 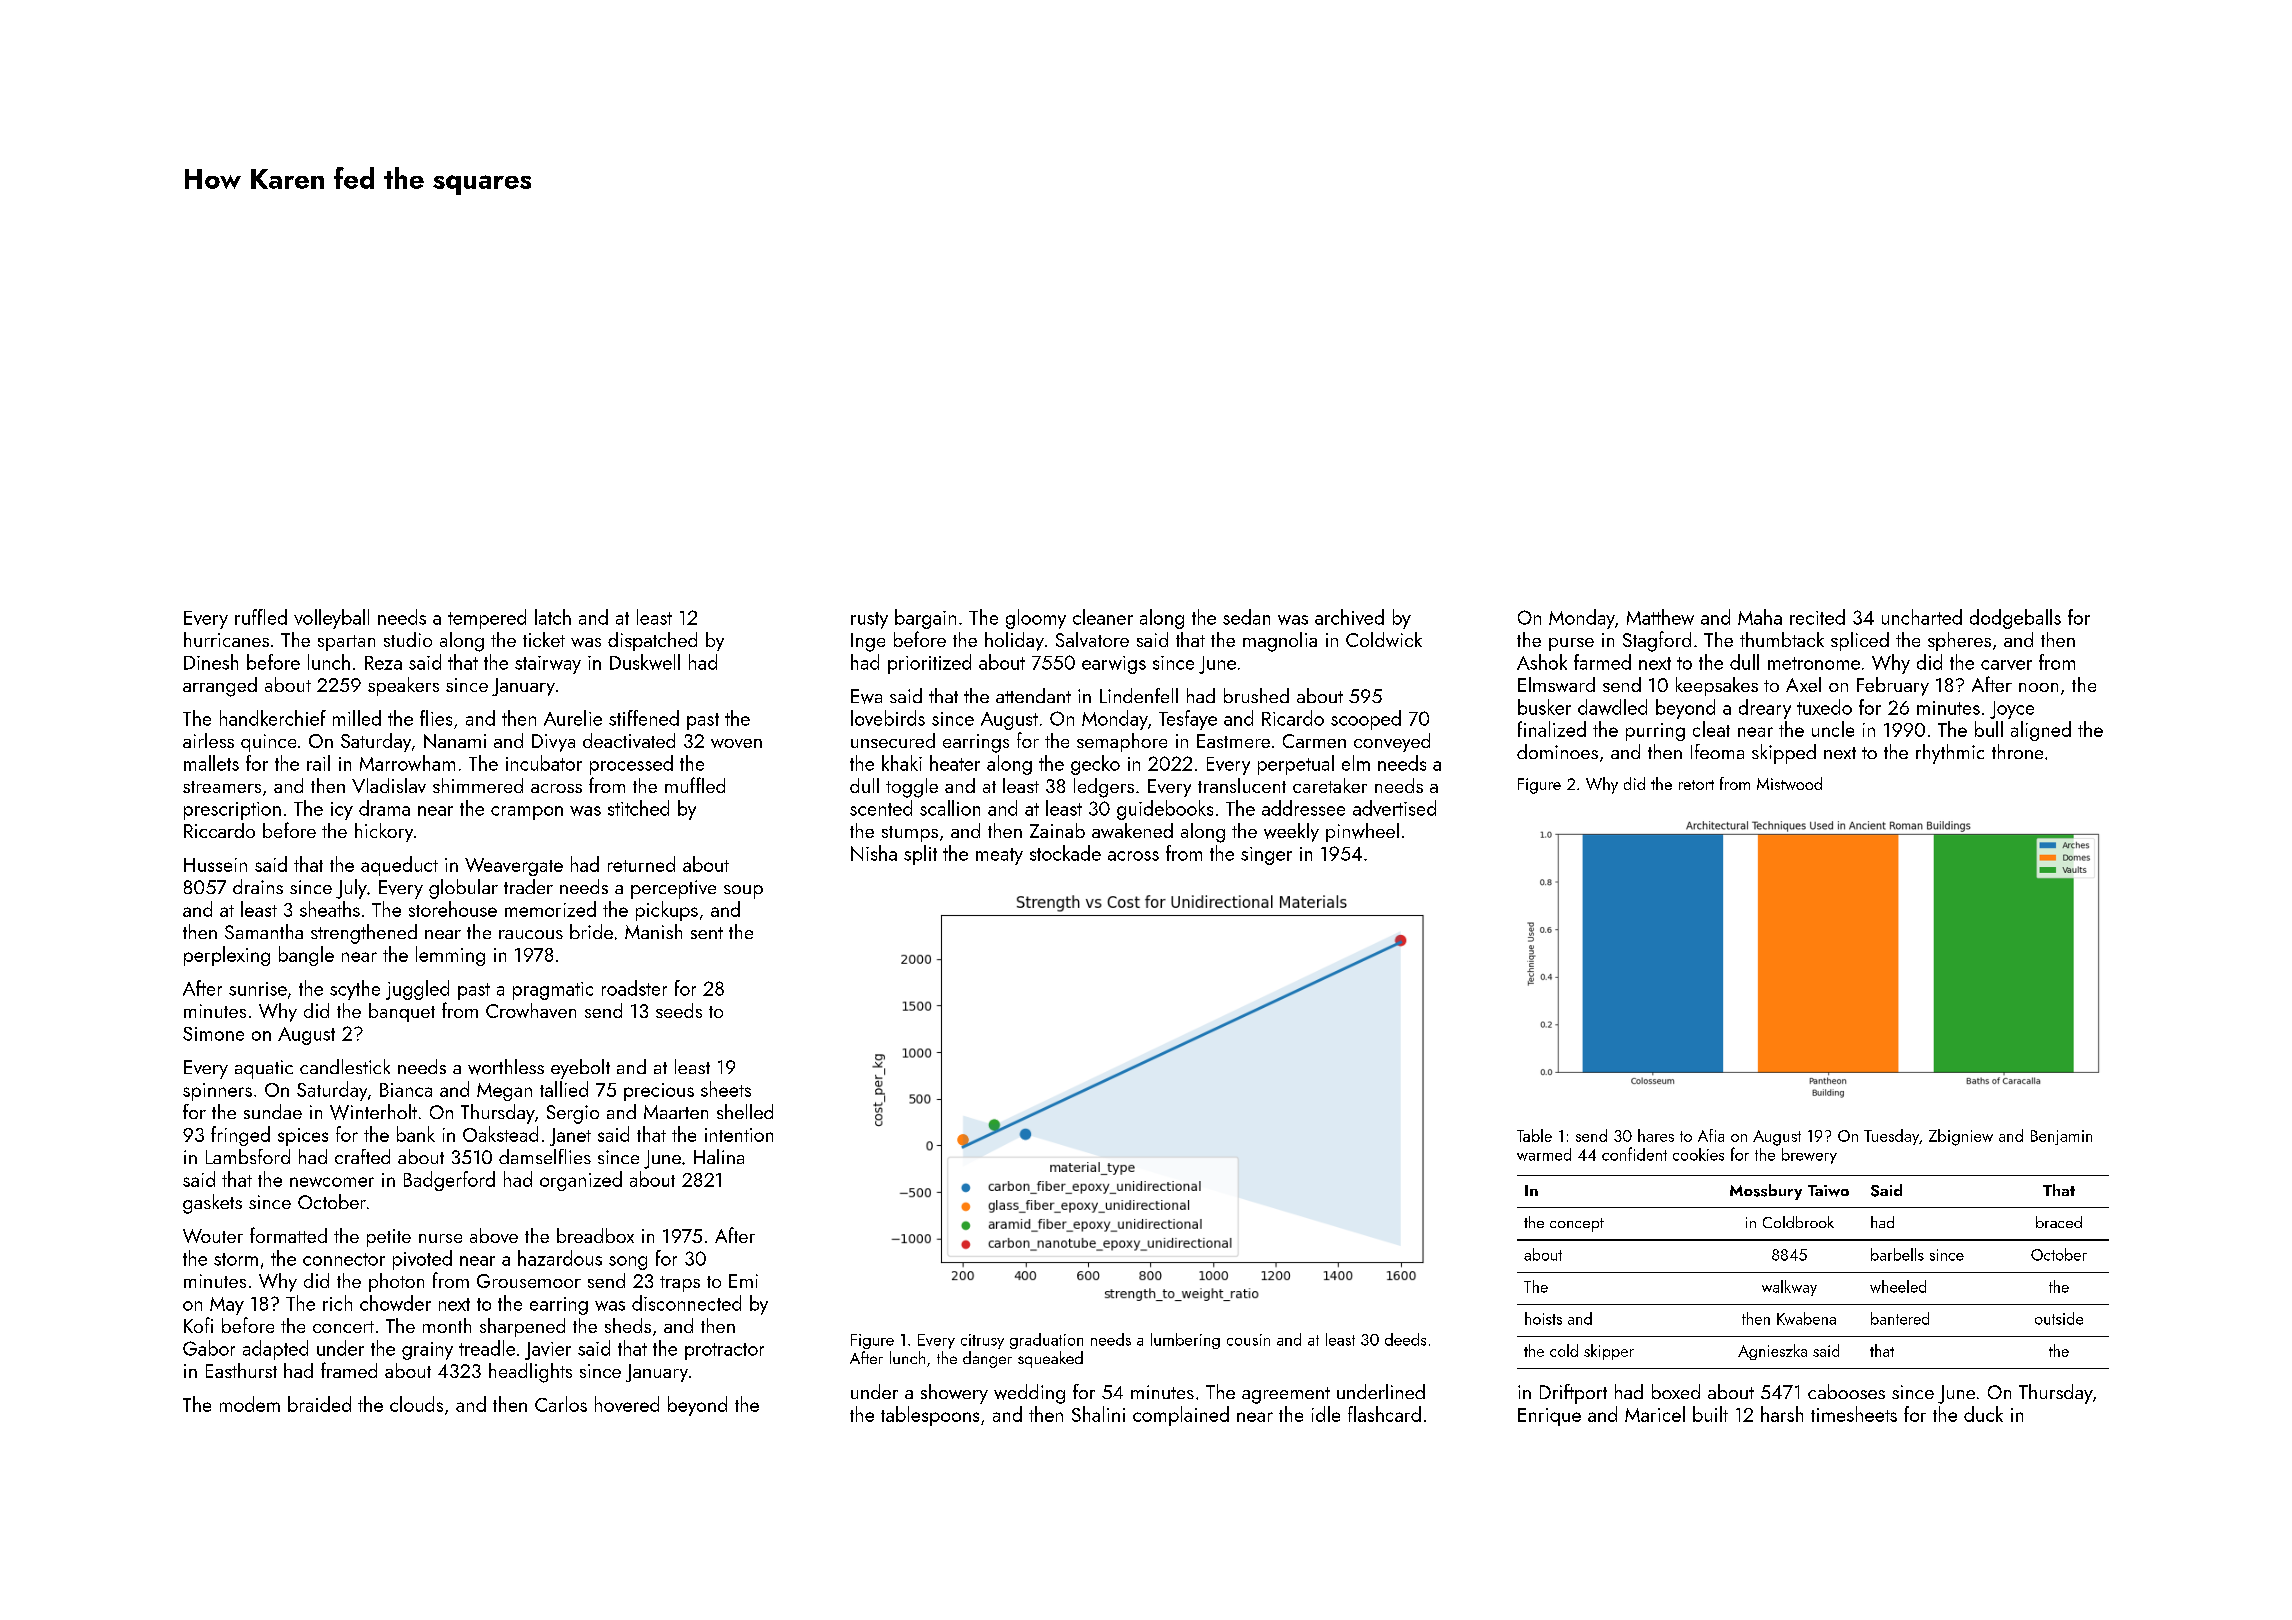 I want to click on Maricel, so click(x=1655, y=1414).
